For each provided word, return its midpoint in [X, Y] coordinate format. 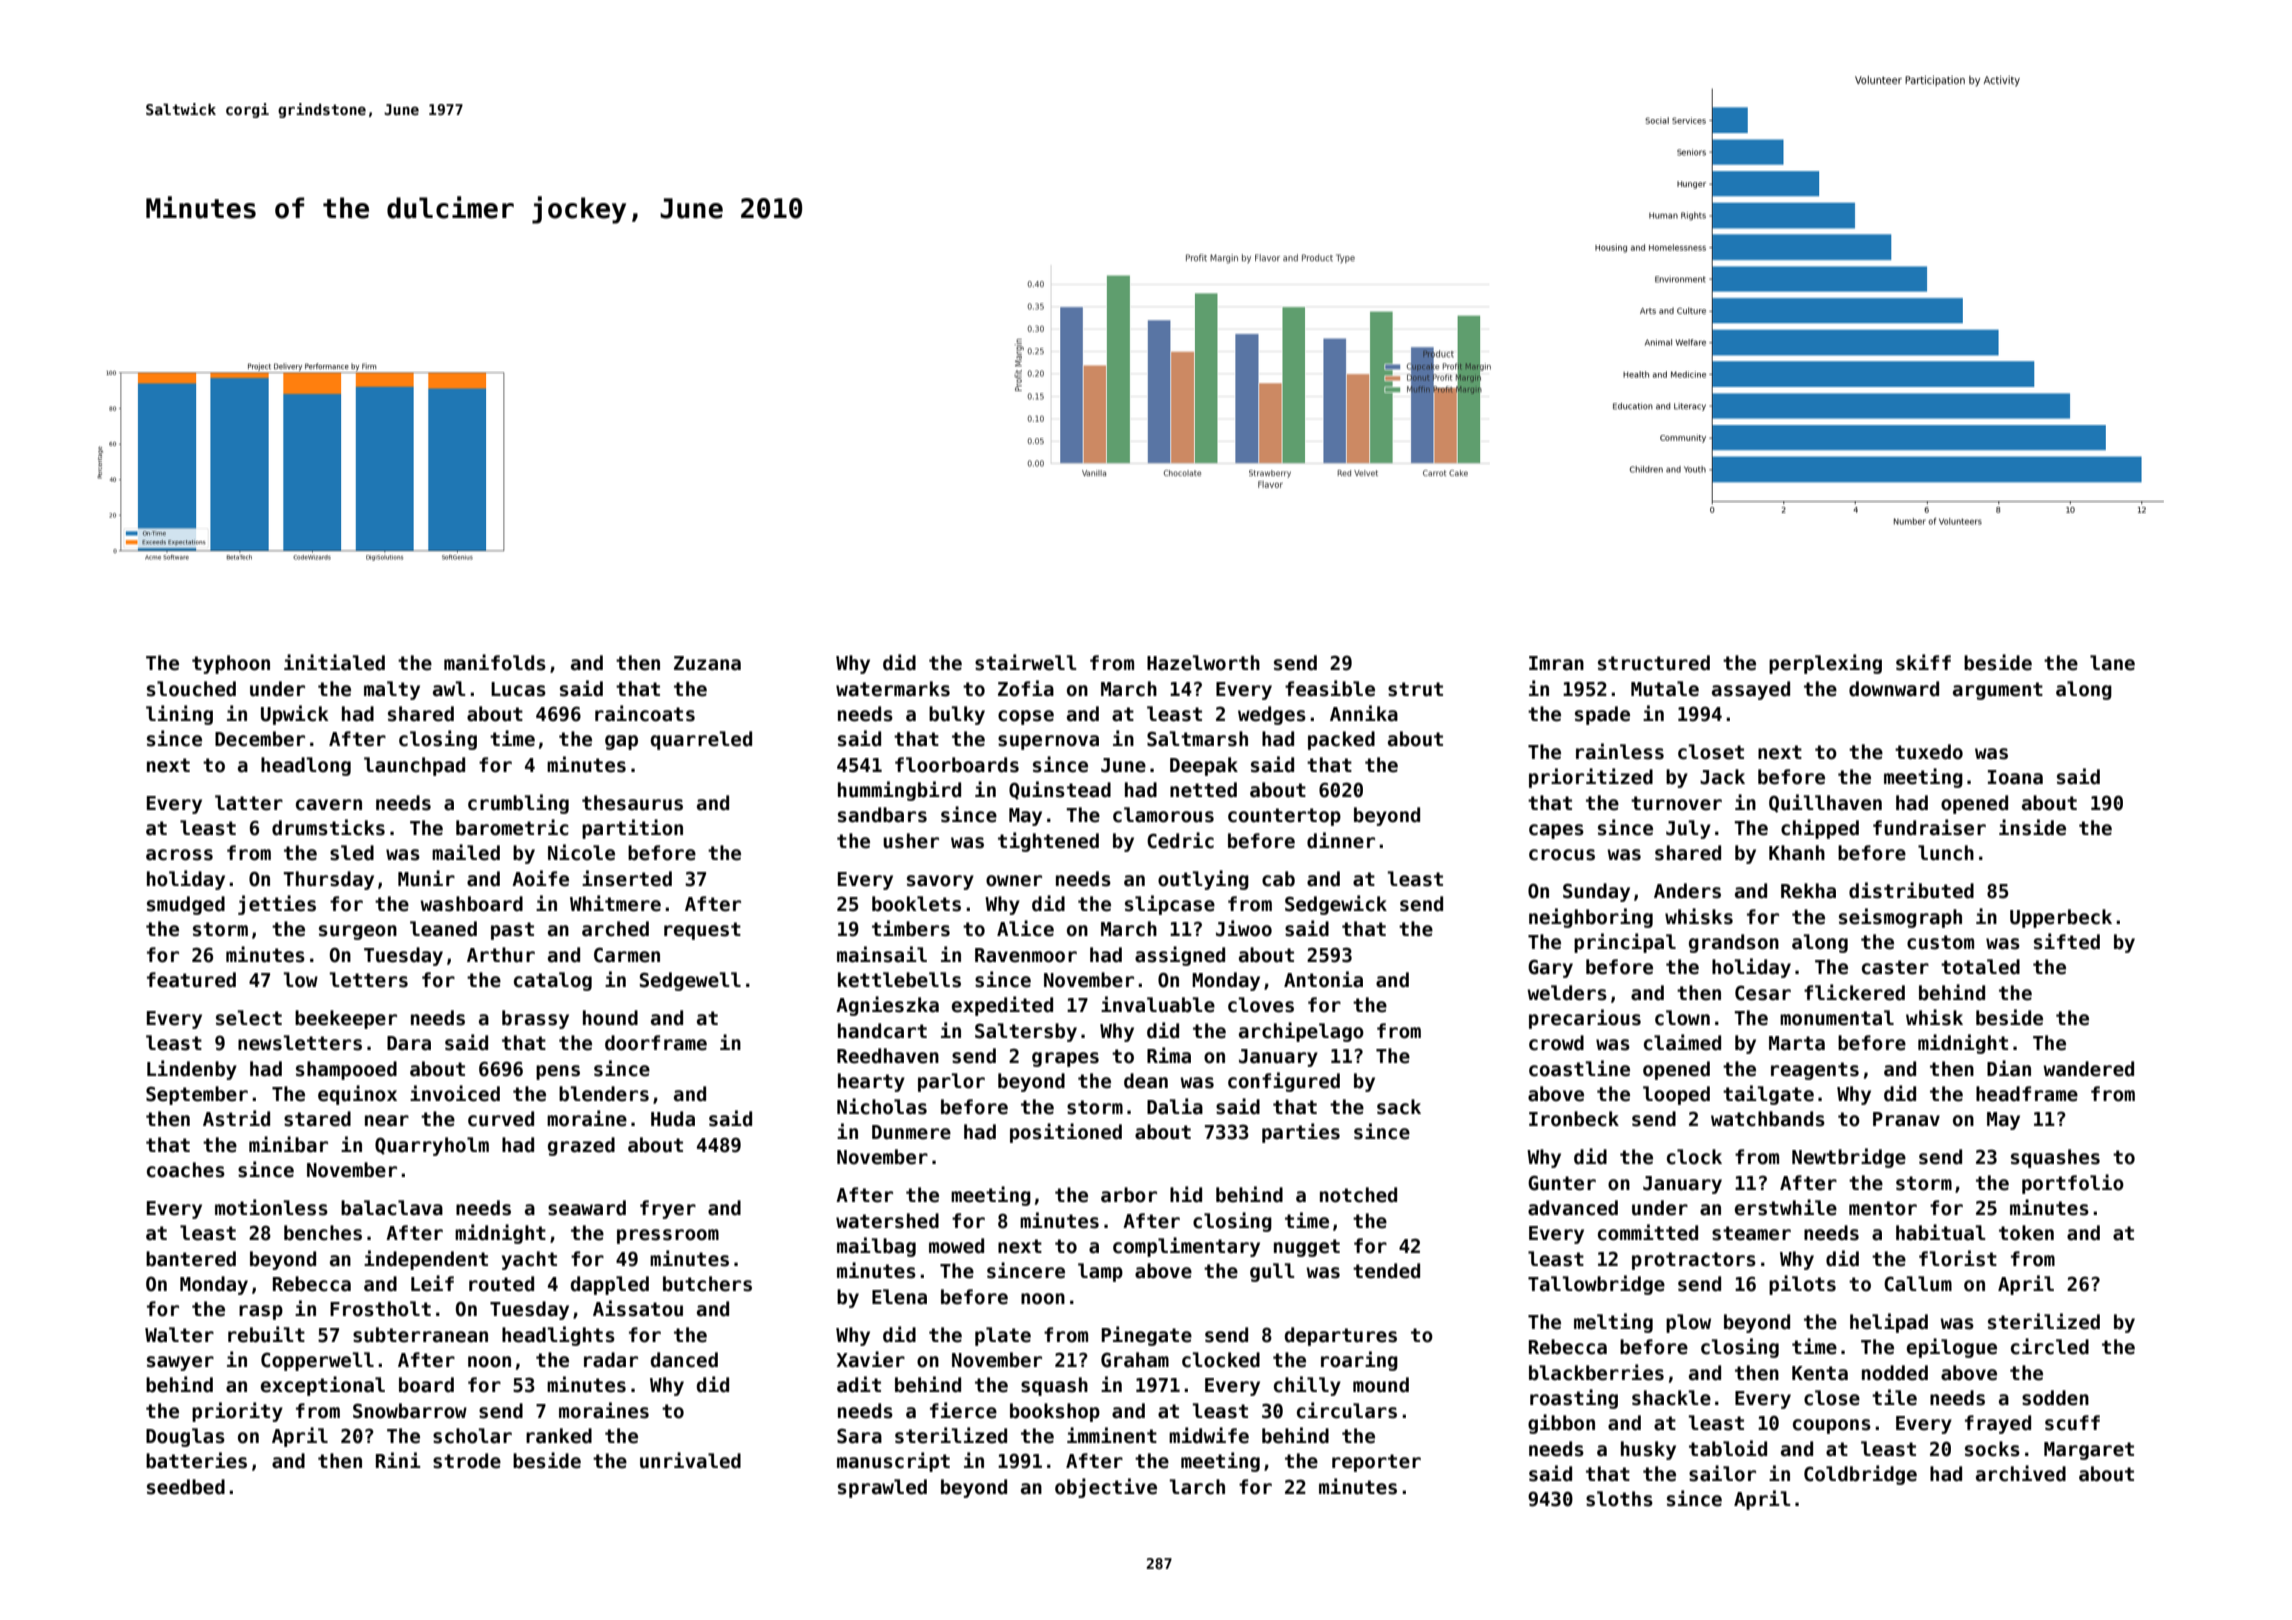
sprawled [882, 1488]
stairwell [1026, 662]
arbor [1129, 1195]
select [249, 1018]
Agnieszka [887, 1006]
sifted [2067, 941]
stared [317, 1119]
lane [2112, 663]
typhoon [231, 664]
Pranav [1906, 1119]
